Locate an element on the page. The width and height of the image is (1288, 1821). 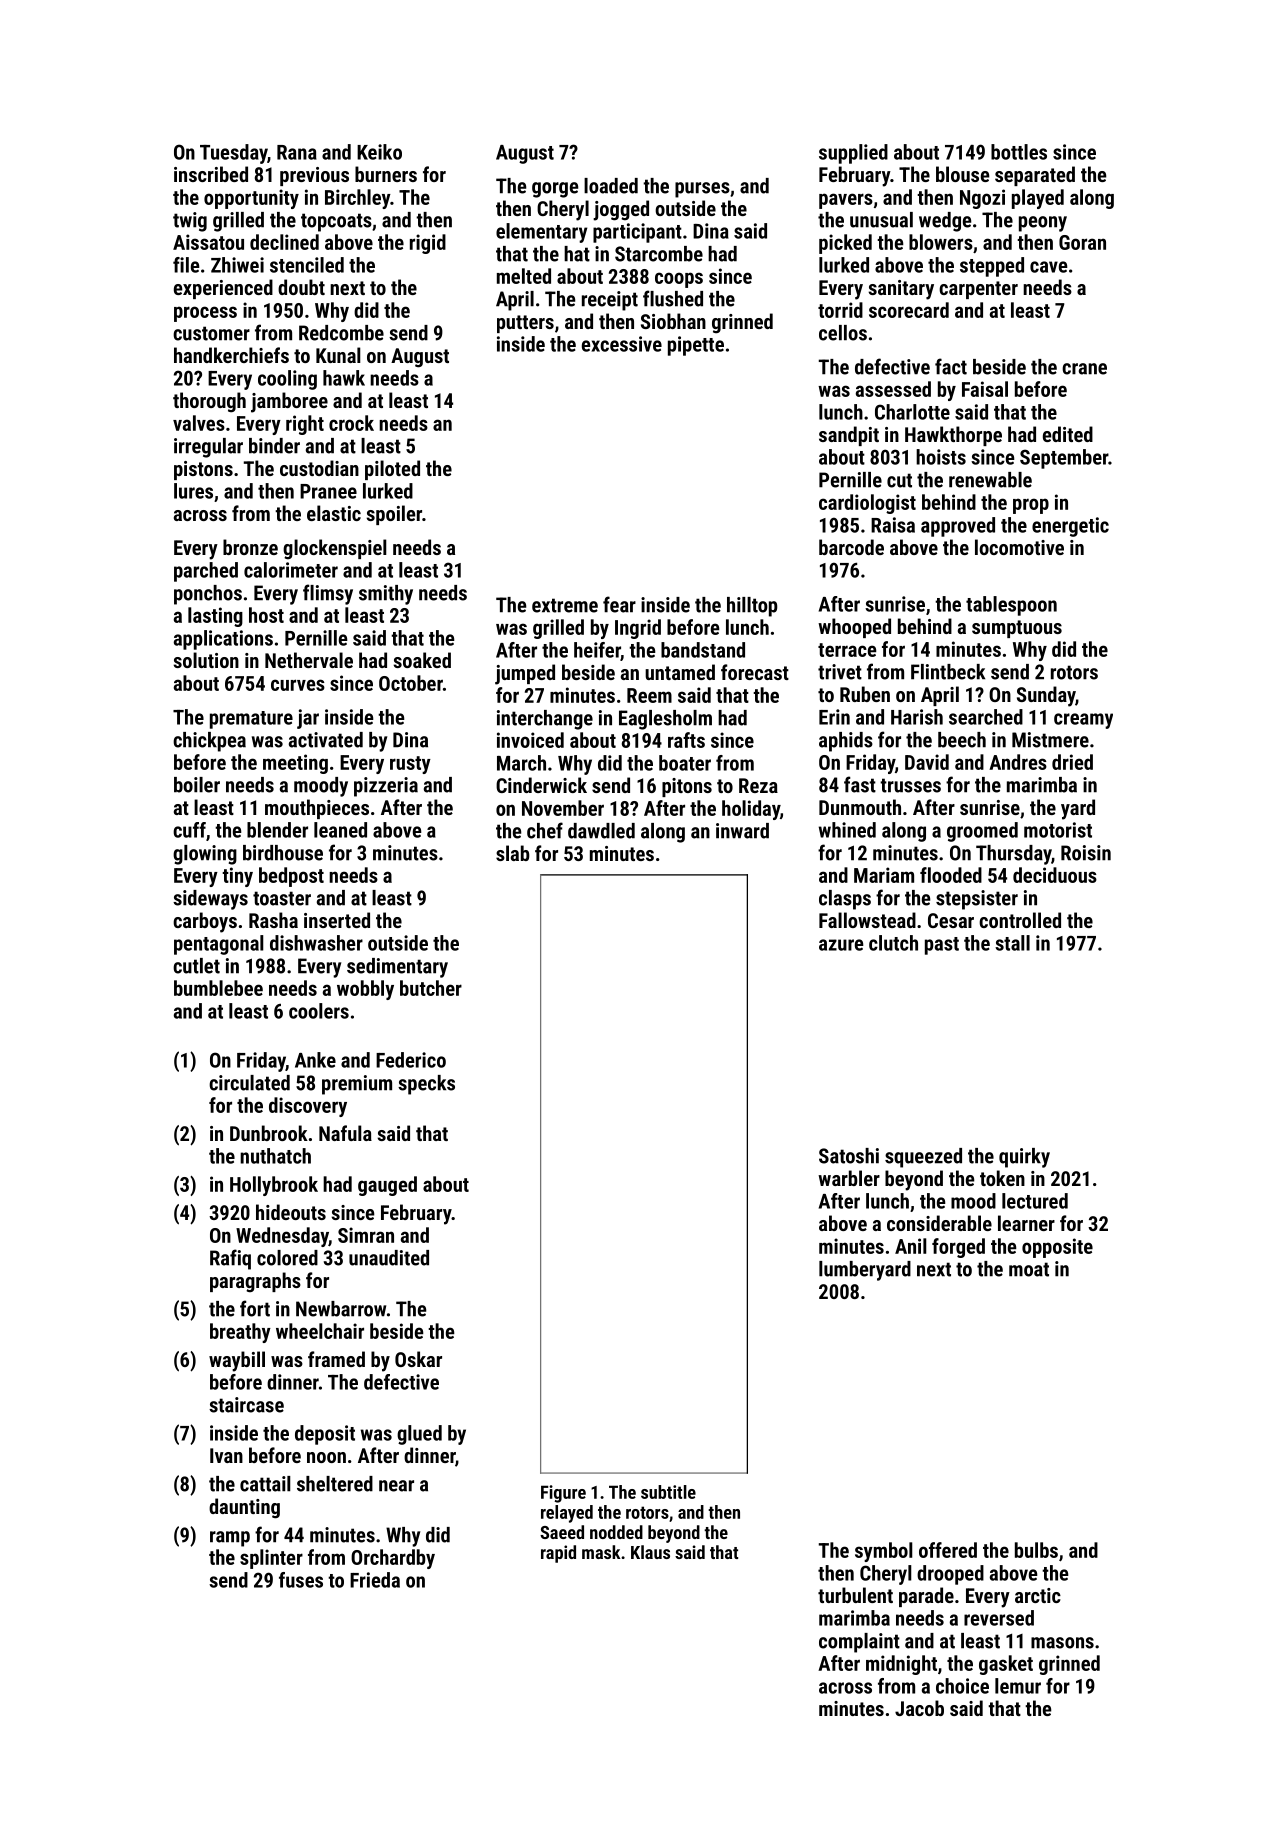
excessive is located at coordinates (622, 344).
